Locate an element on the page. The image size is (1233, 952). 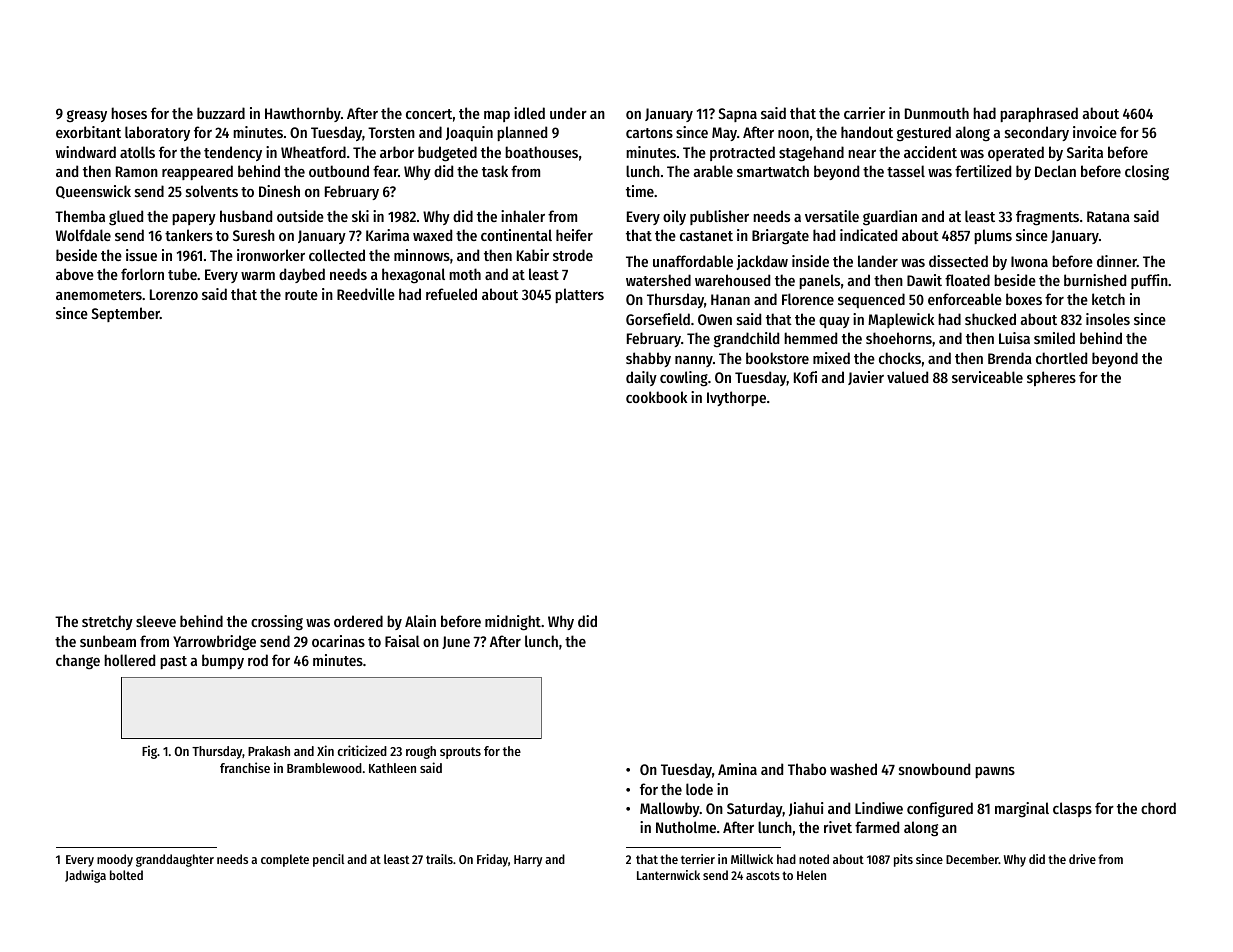
June is located at coordinates (456, 642).
